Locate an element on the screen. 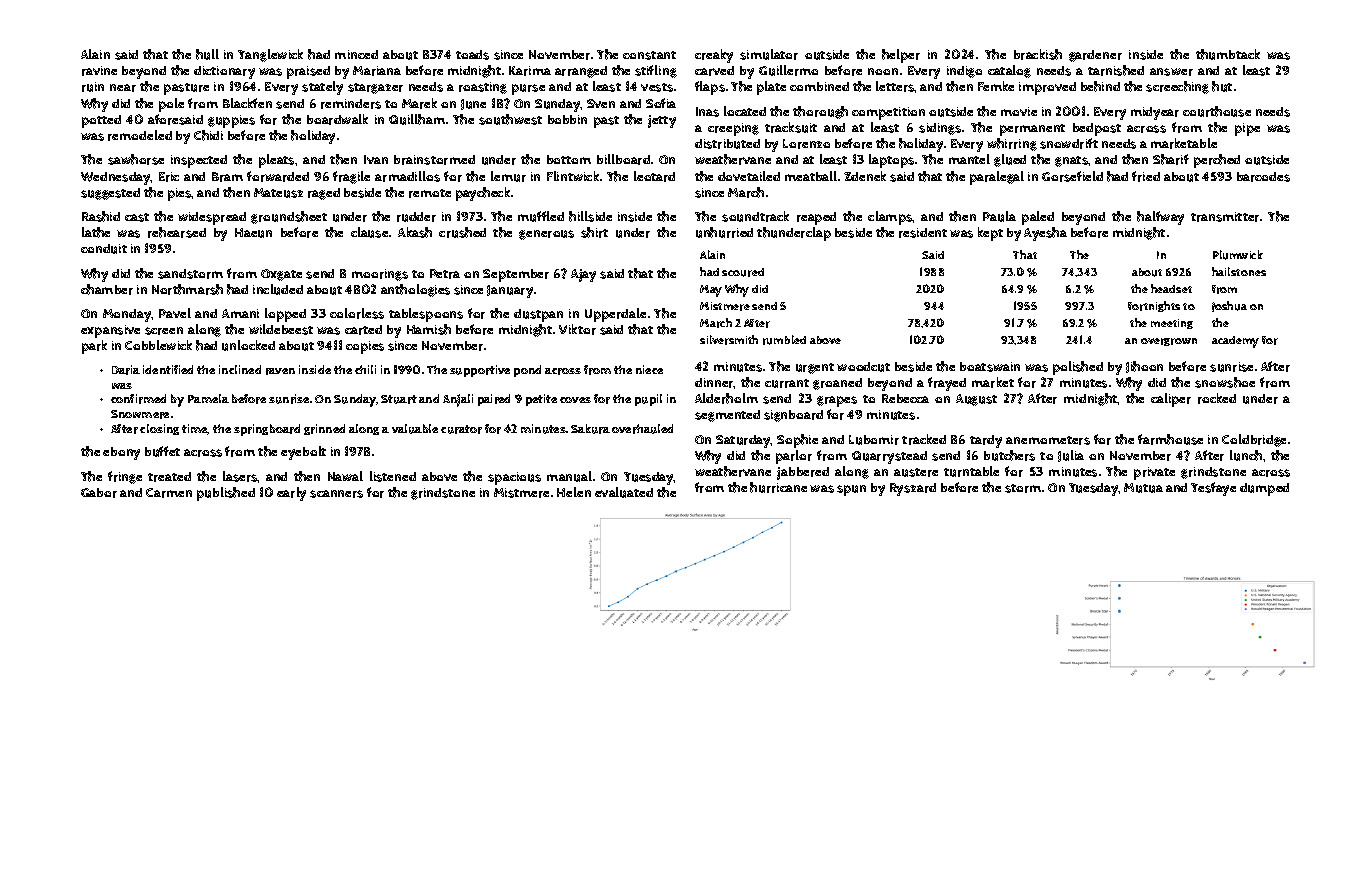 This screenshot has width=1372, height=887. spun is located at coordinates (851, 490).
